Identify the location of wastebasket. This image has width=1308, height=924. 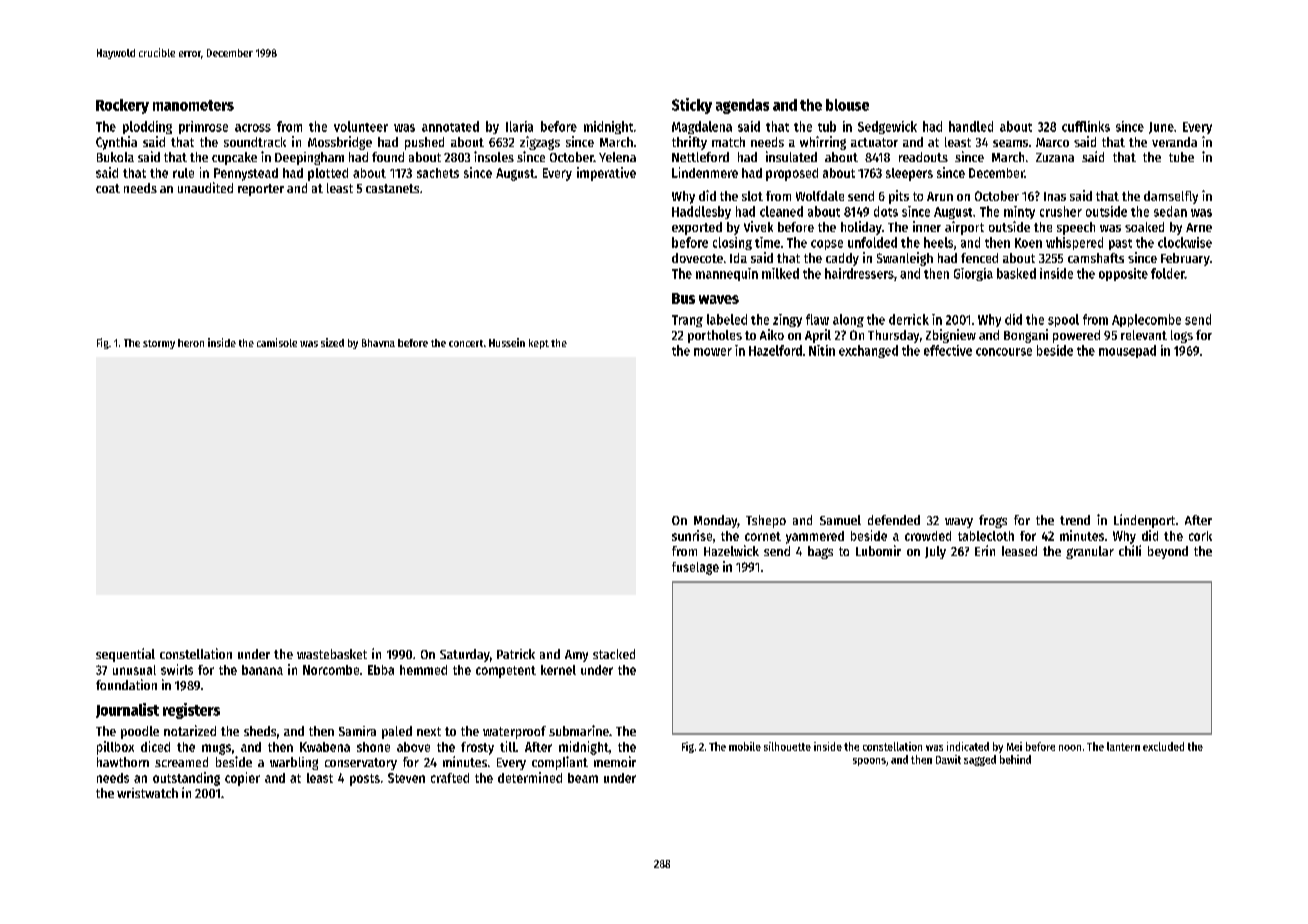
(332, 654).
